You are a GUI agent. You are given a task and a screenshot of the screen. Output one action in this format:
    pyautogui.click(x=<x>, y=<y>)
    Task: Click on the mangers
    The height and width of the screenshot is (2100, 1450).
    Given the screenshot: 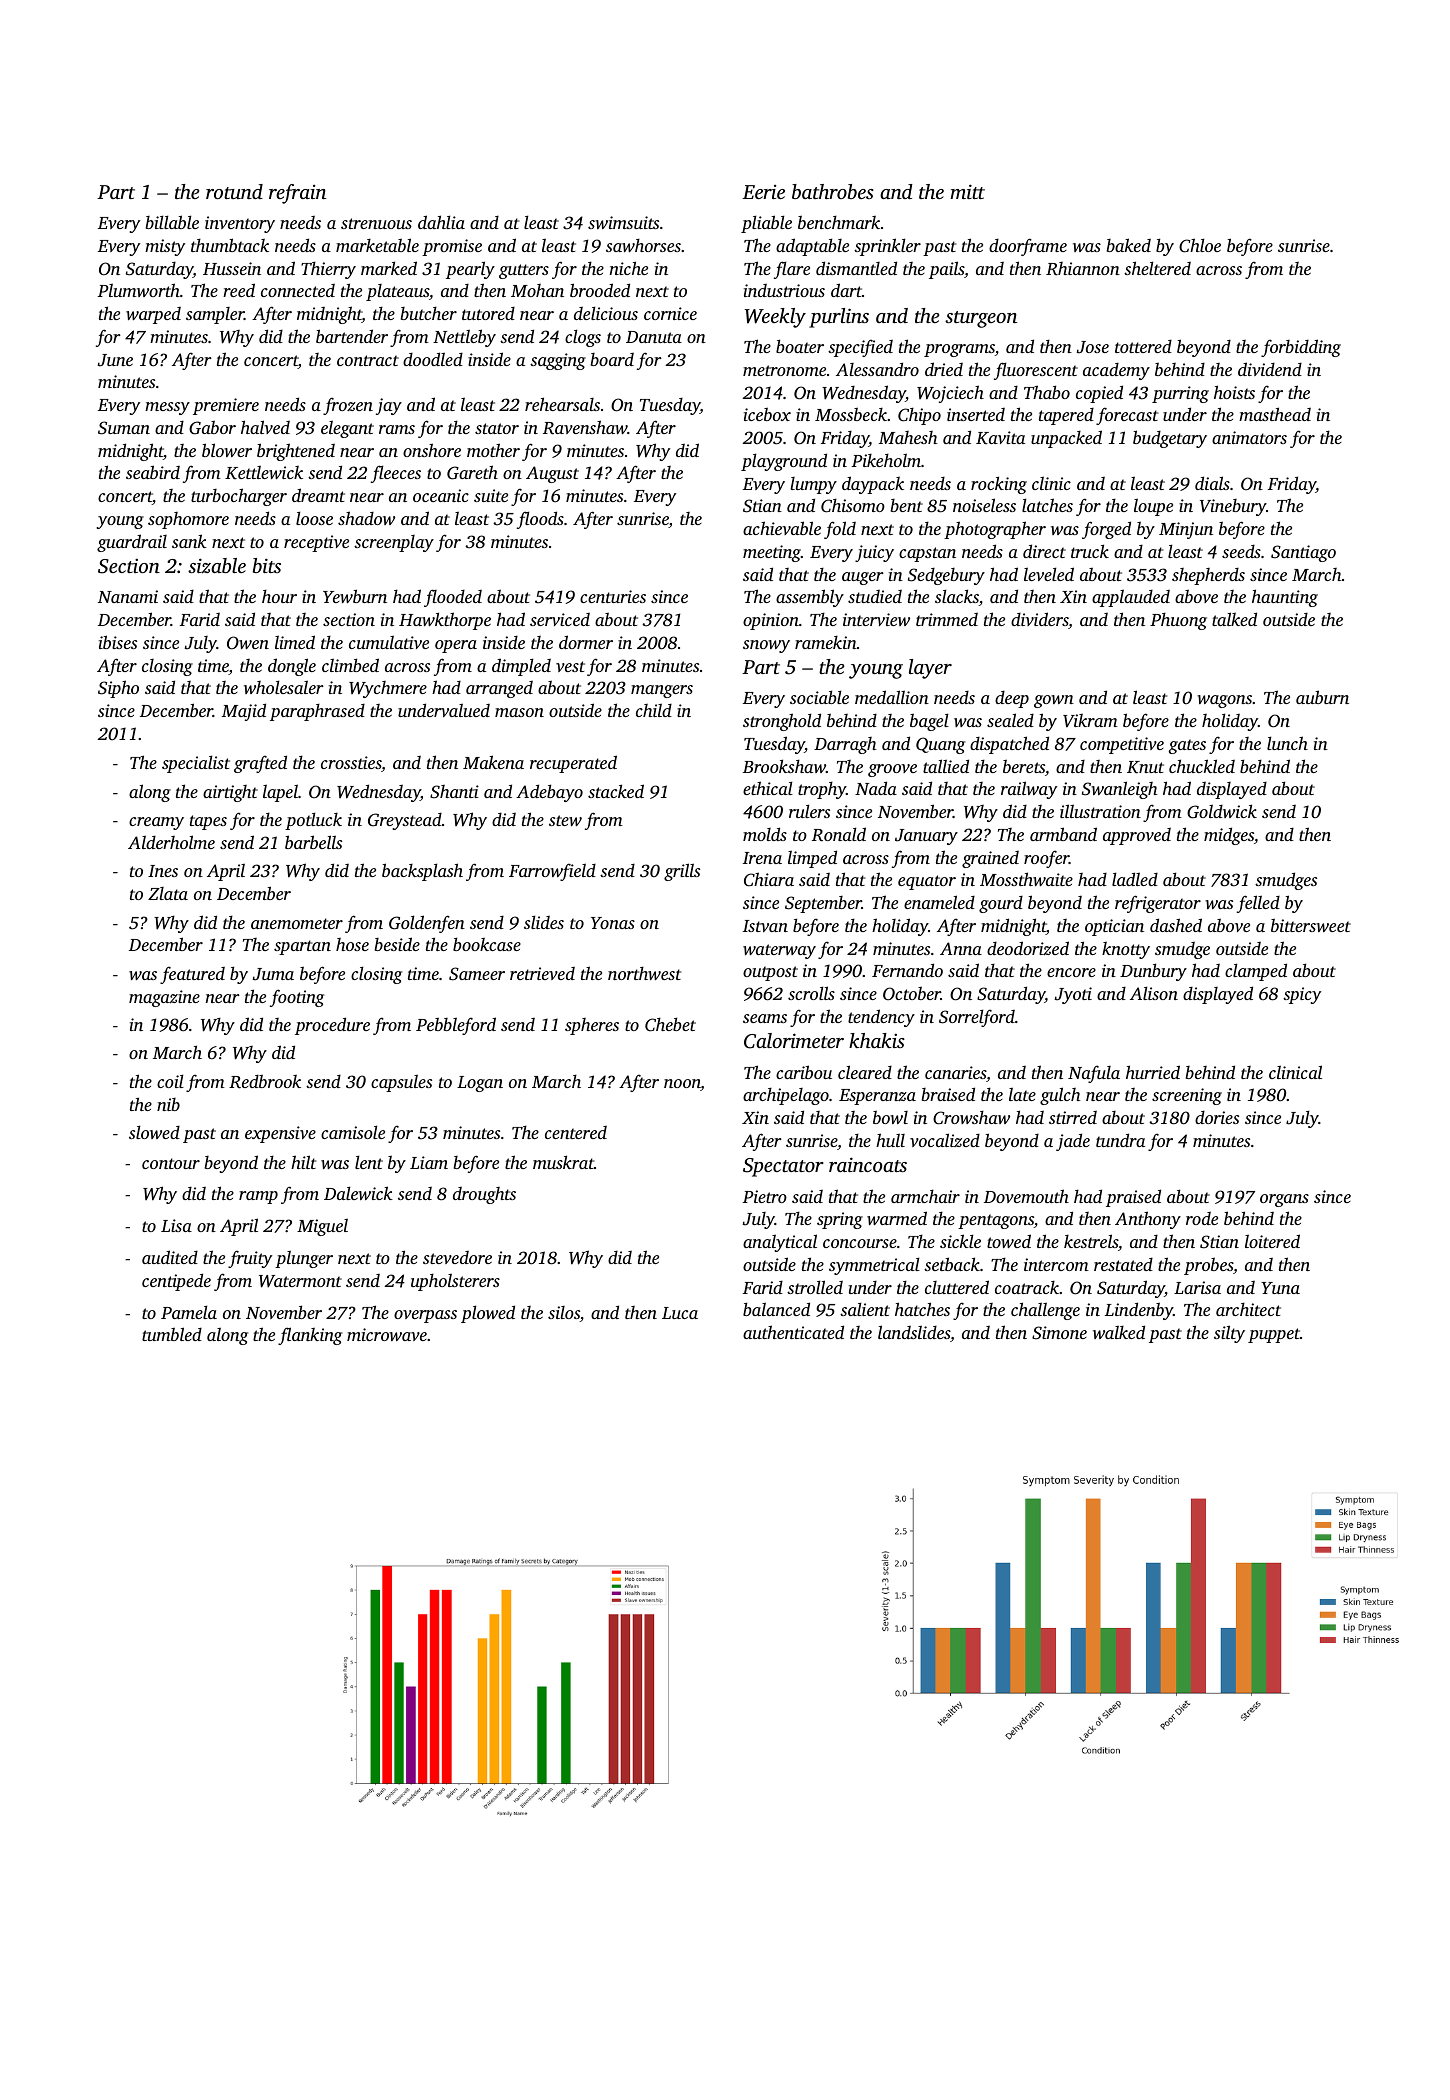 What is the action you would take?
    pyautogui.click(x=662, y=691)
